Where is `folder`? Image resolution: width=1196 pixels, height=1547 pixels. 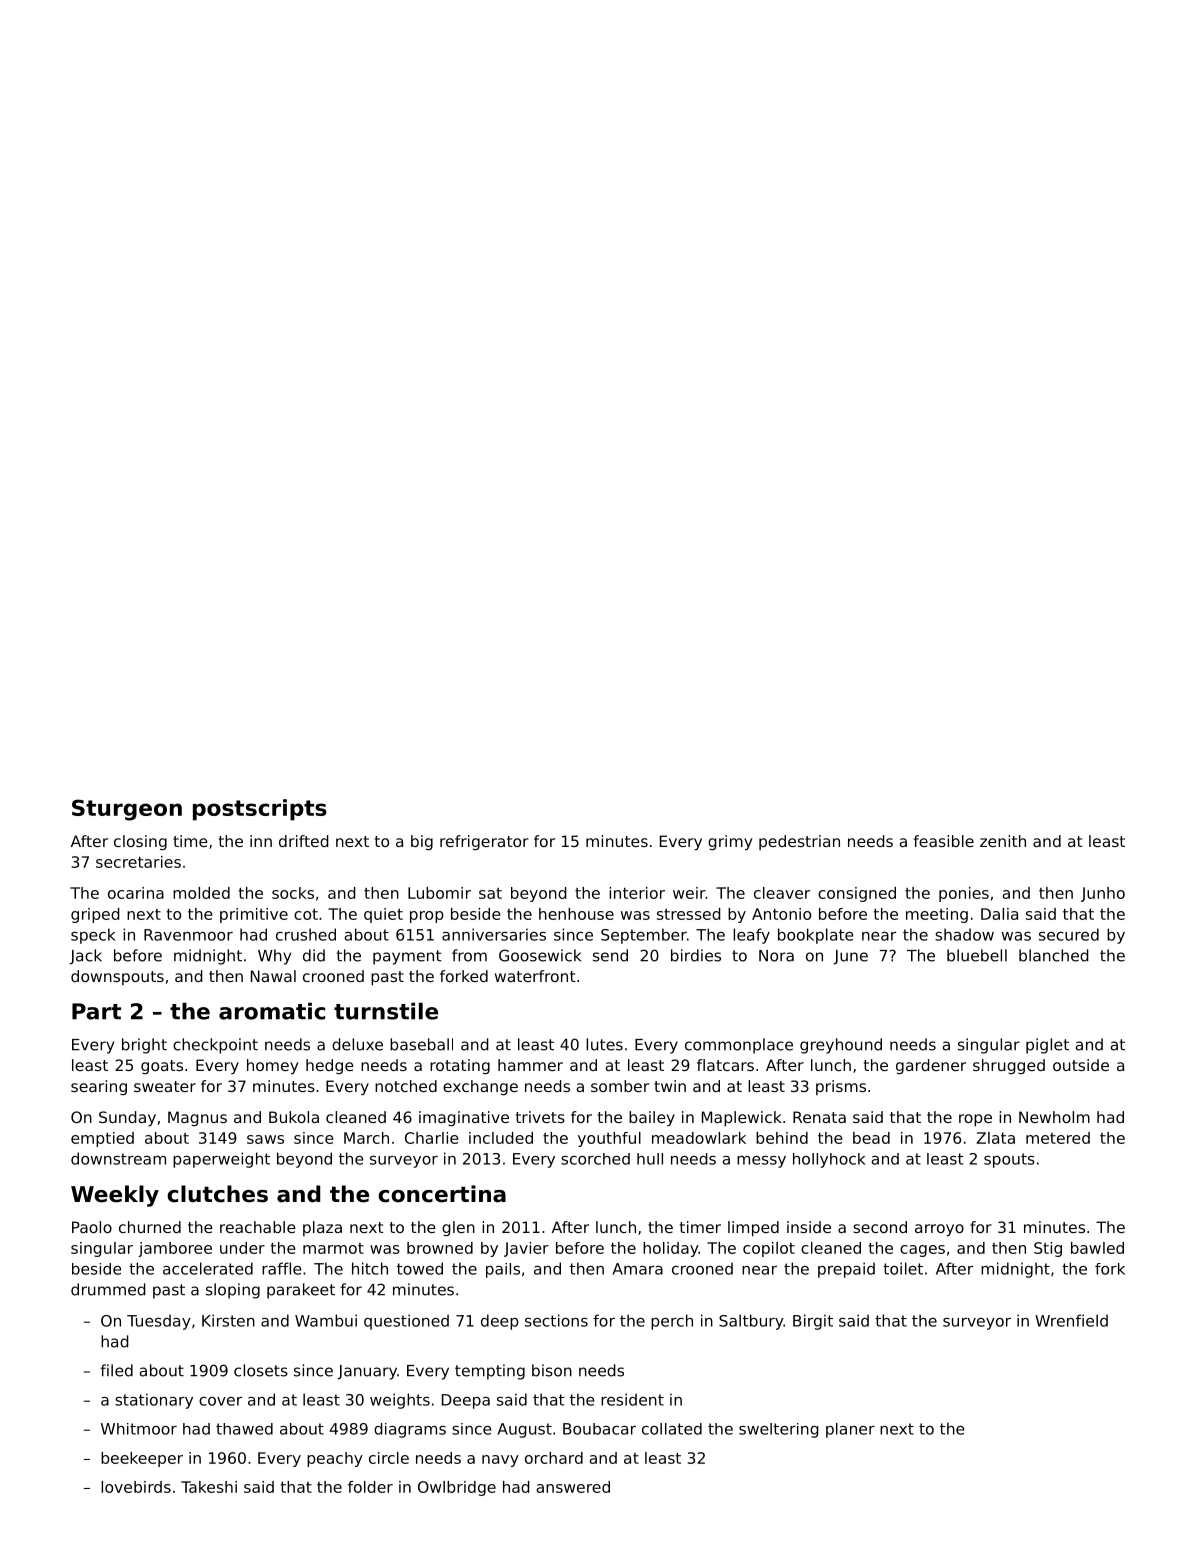
folder is located at coordinates (370, 1487).
